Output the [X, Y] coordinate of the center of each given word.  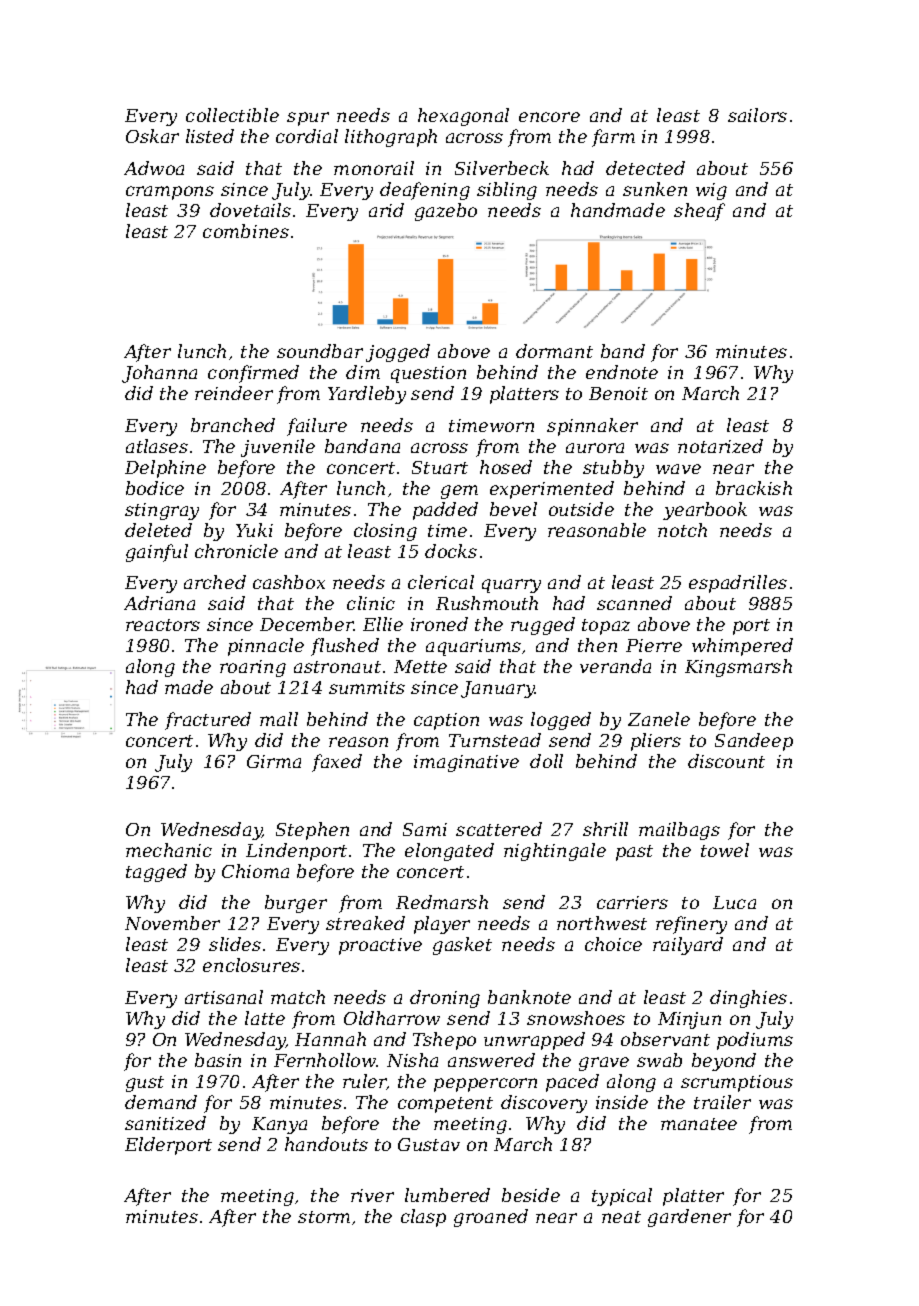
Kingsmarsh [738, 668]
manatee [699, 1124]
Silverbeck [502, 168]
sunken [655, 189]
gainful [157, 553]
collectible [232, 115]
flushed [345, 647]
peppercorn [485, 1085]
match [298, 997]
